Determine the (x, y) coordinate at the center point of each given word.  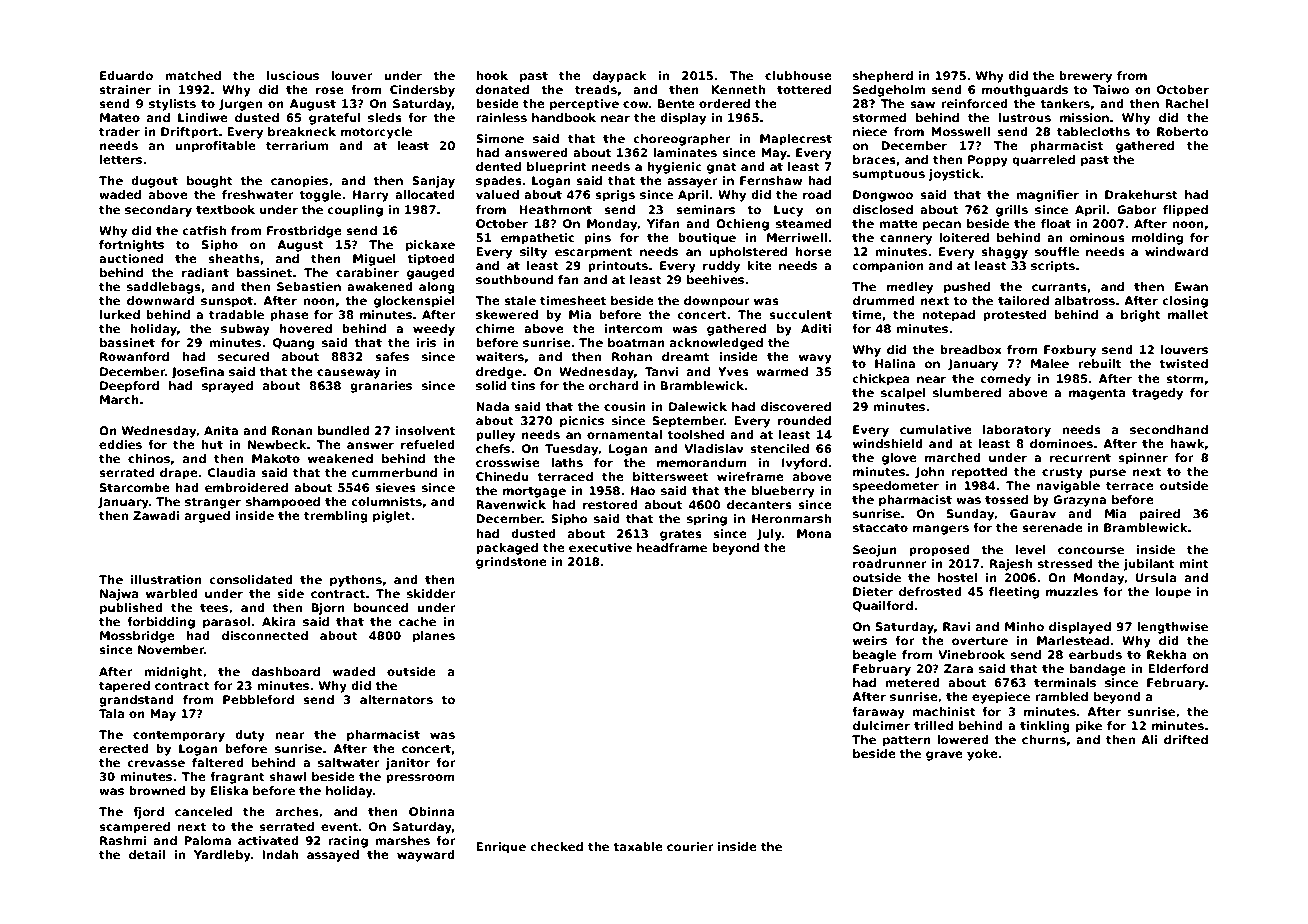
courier (690, 846)
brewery (1085, 77)
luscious (293, 75)
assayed (333, 856)
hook (492, 75)
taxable (638, 846)
